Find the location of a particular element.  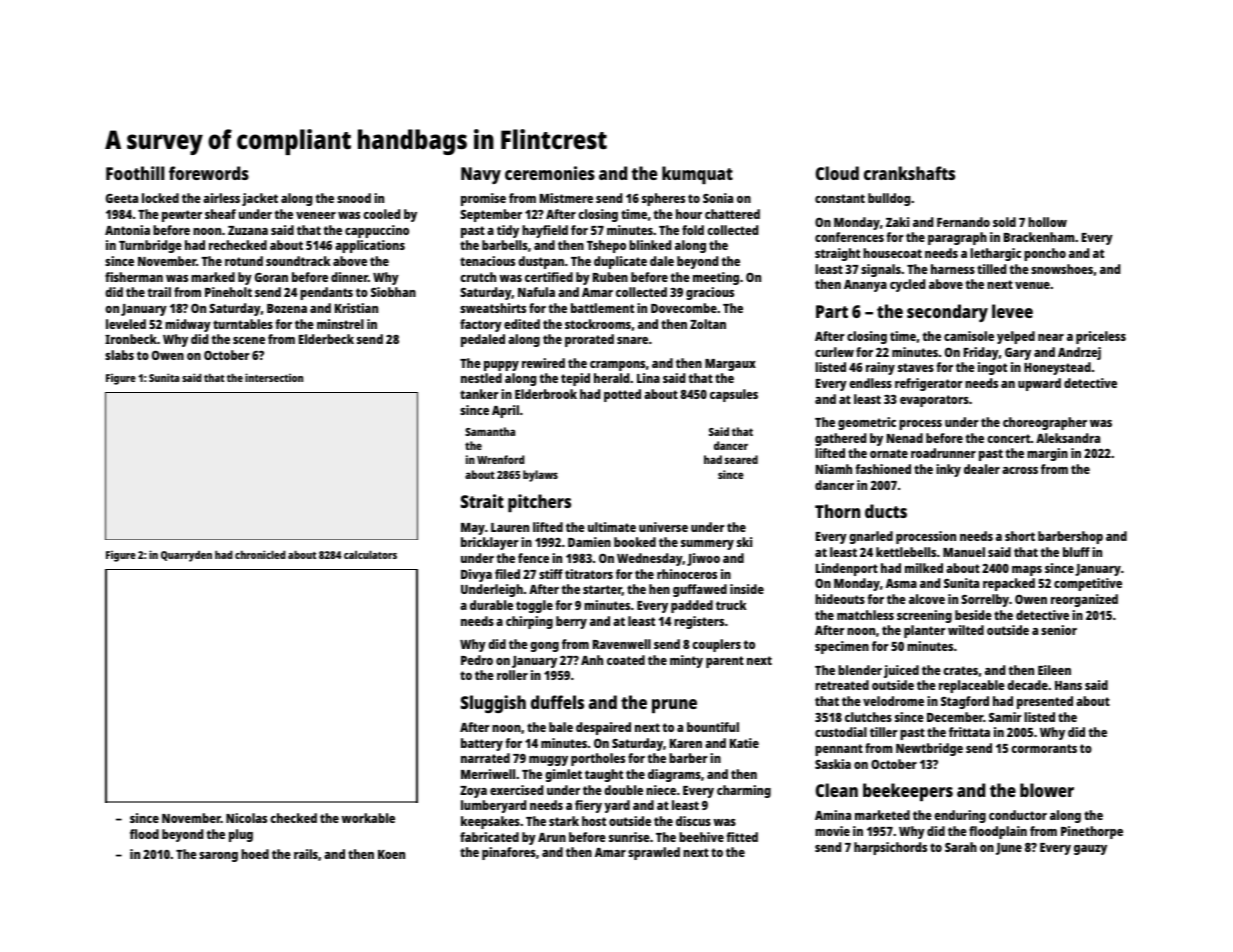

sold is located at coordinates (1004, 222).
